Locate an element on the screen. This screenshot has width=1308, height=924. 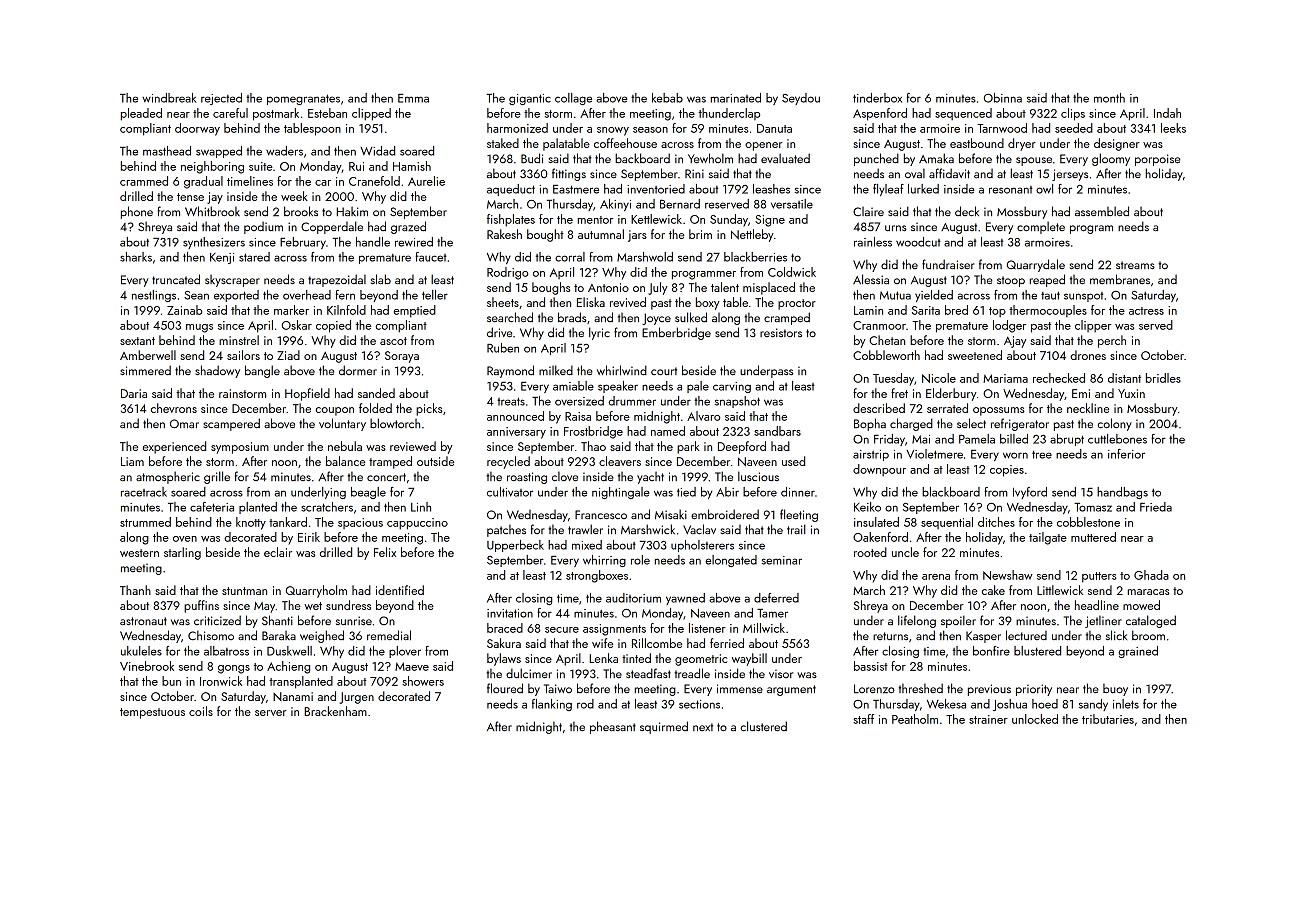
rejected is located at coordinates (221, 99).
